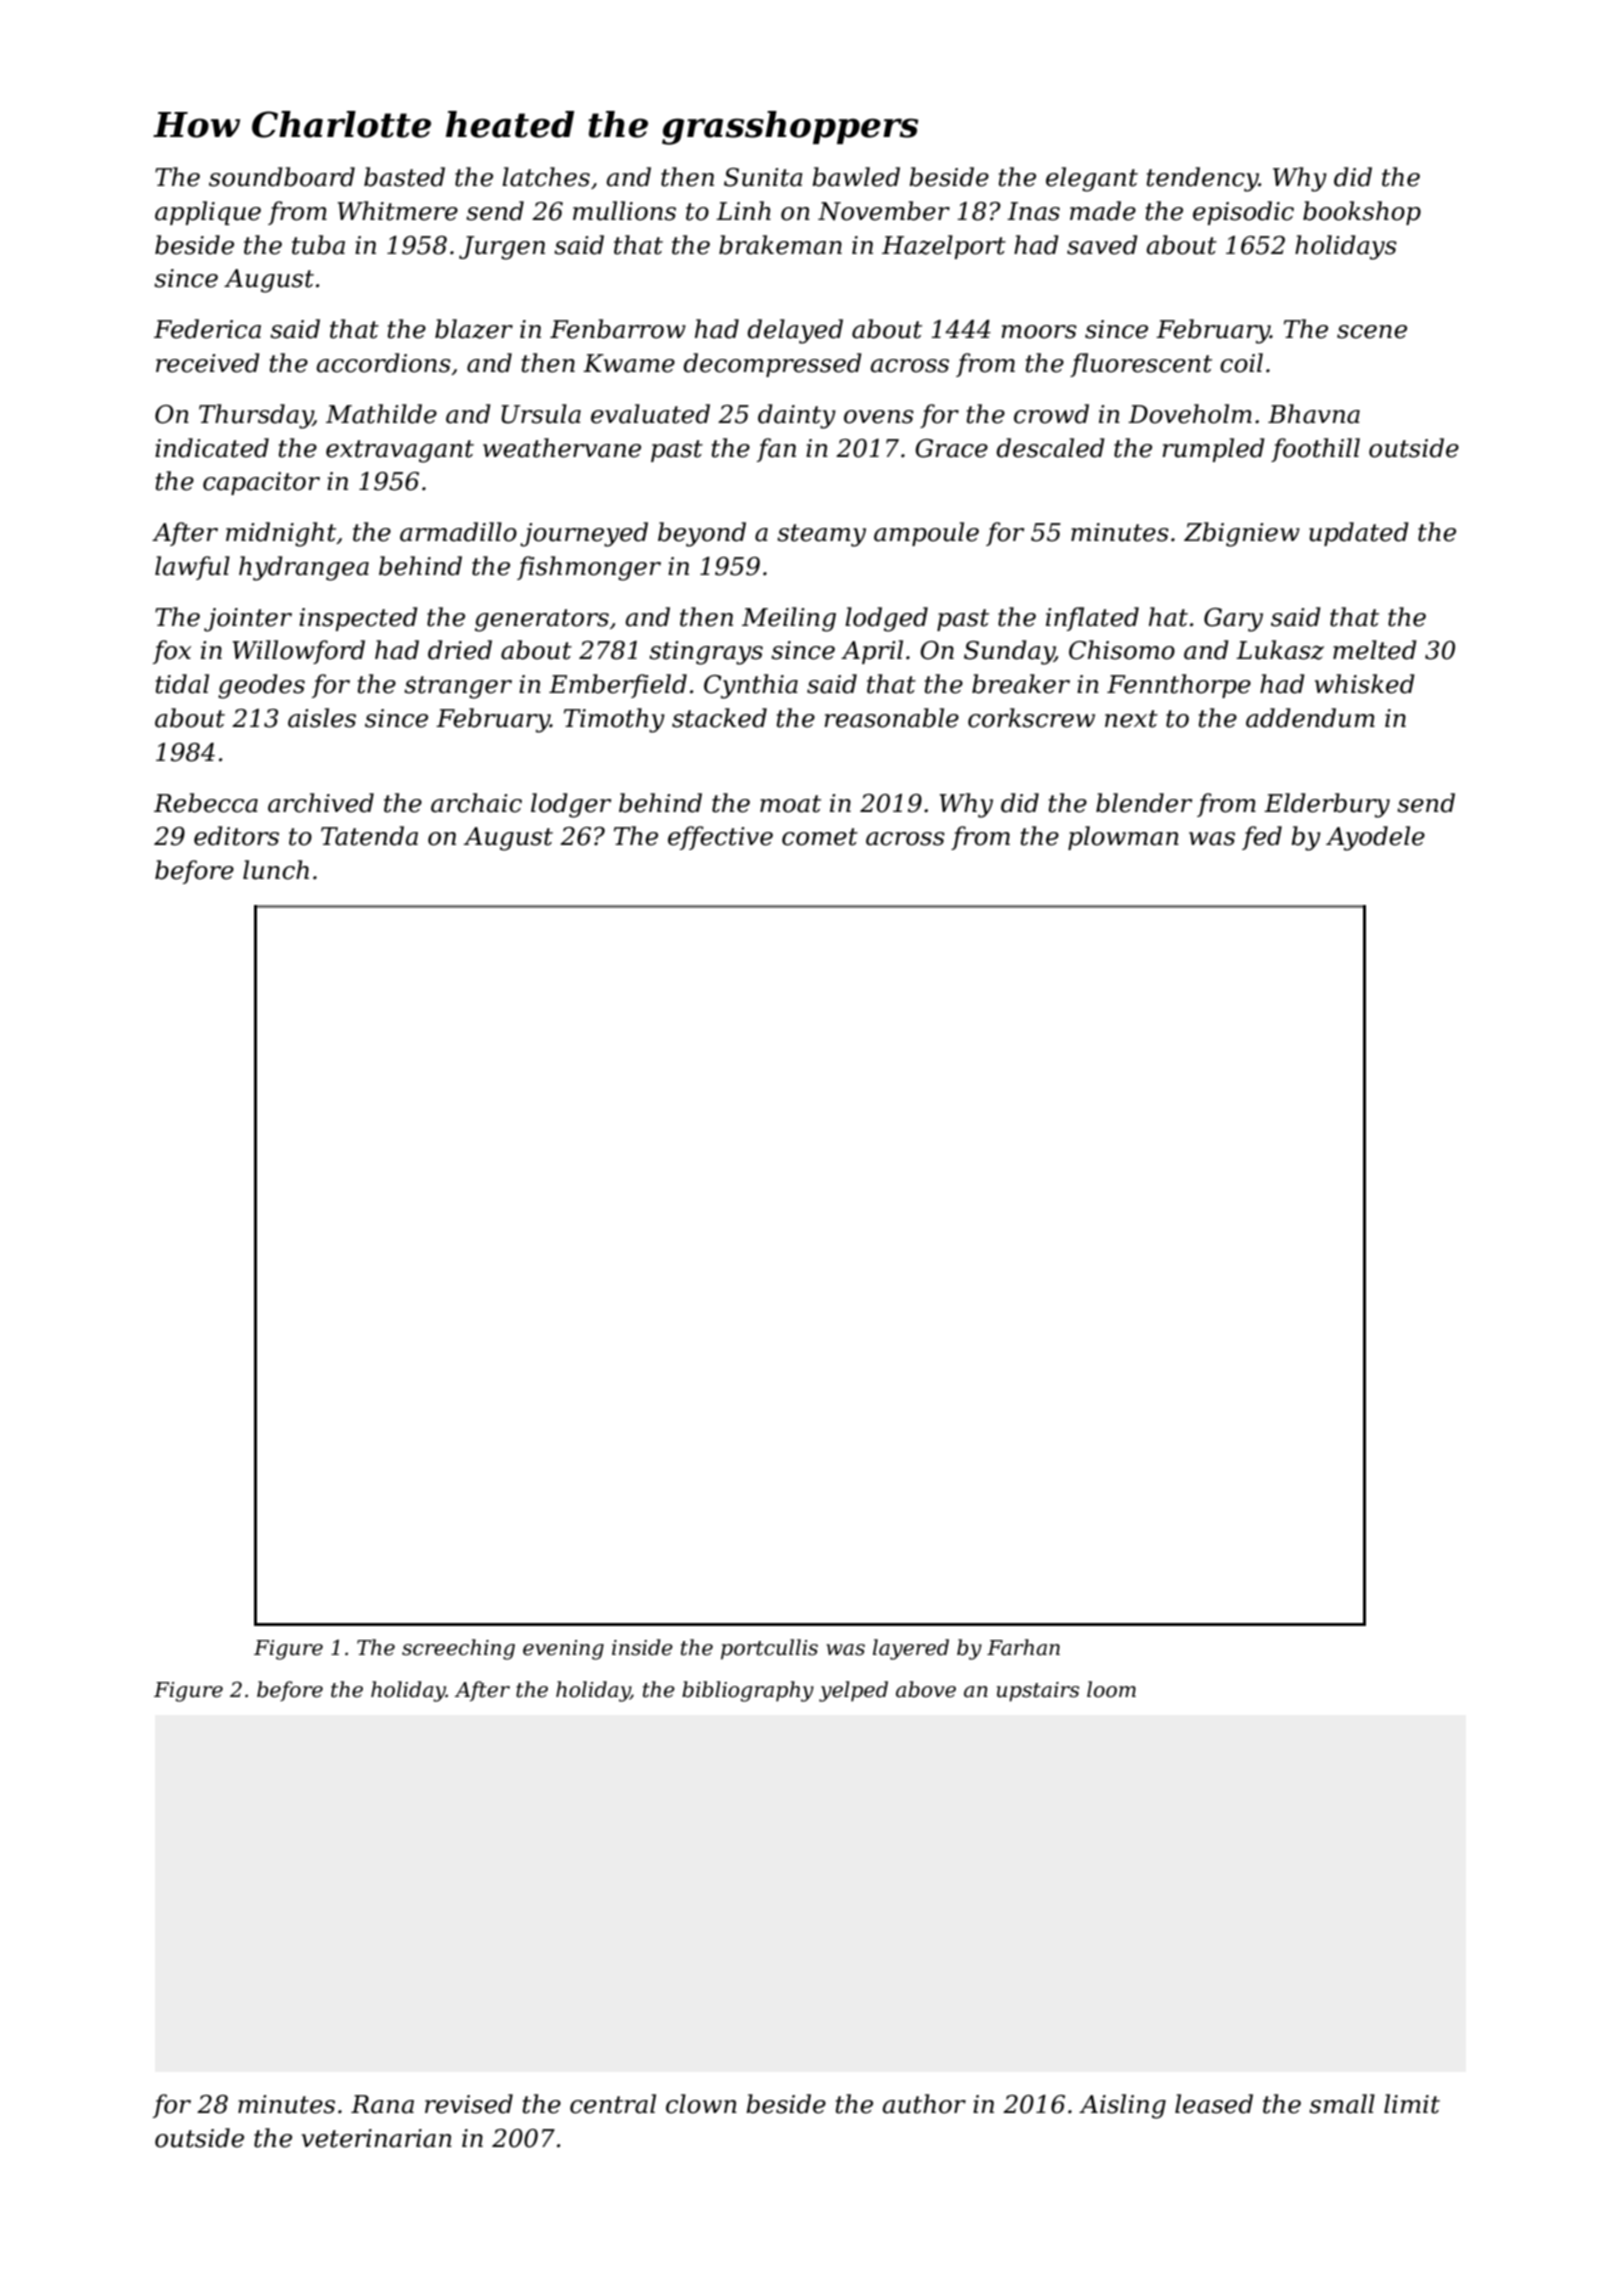 The height and width of the screenshot is (2292, 1620). Describe the element at coordinates (382, 2104) in the screenshot. I see `Rana` at that location.
